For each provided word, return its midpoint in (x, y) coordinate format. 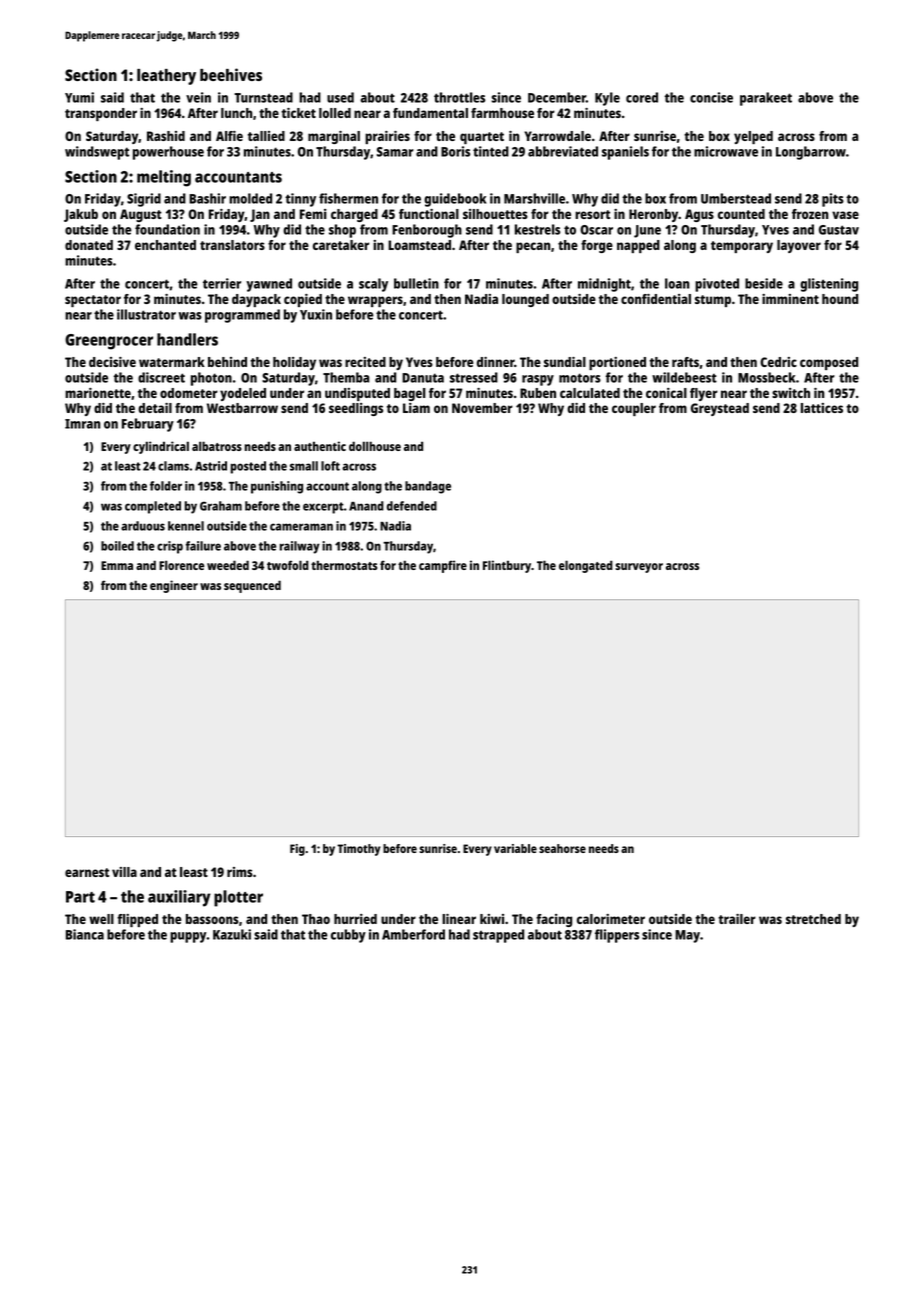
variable (515, 848)
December (557, 97)
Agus (699, 215)
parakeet (766, 99)
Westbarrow (242, 408)
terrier (222, 283)
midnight (604, 285)
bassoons (212, 919)
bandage (428, 487)
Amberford (413, 934)
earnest (87, 872)
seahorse (562, 848)
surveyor (639, 568)
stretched (813, 919)
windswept (97, 153)
